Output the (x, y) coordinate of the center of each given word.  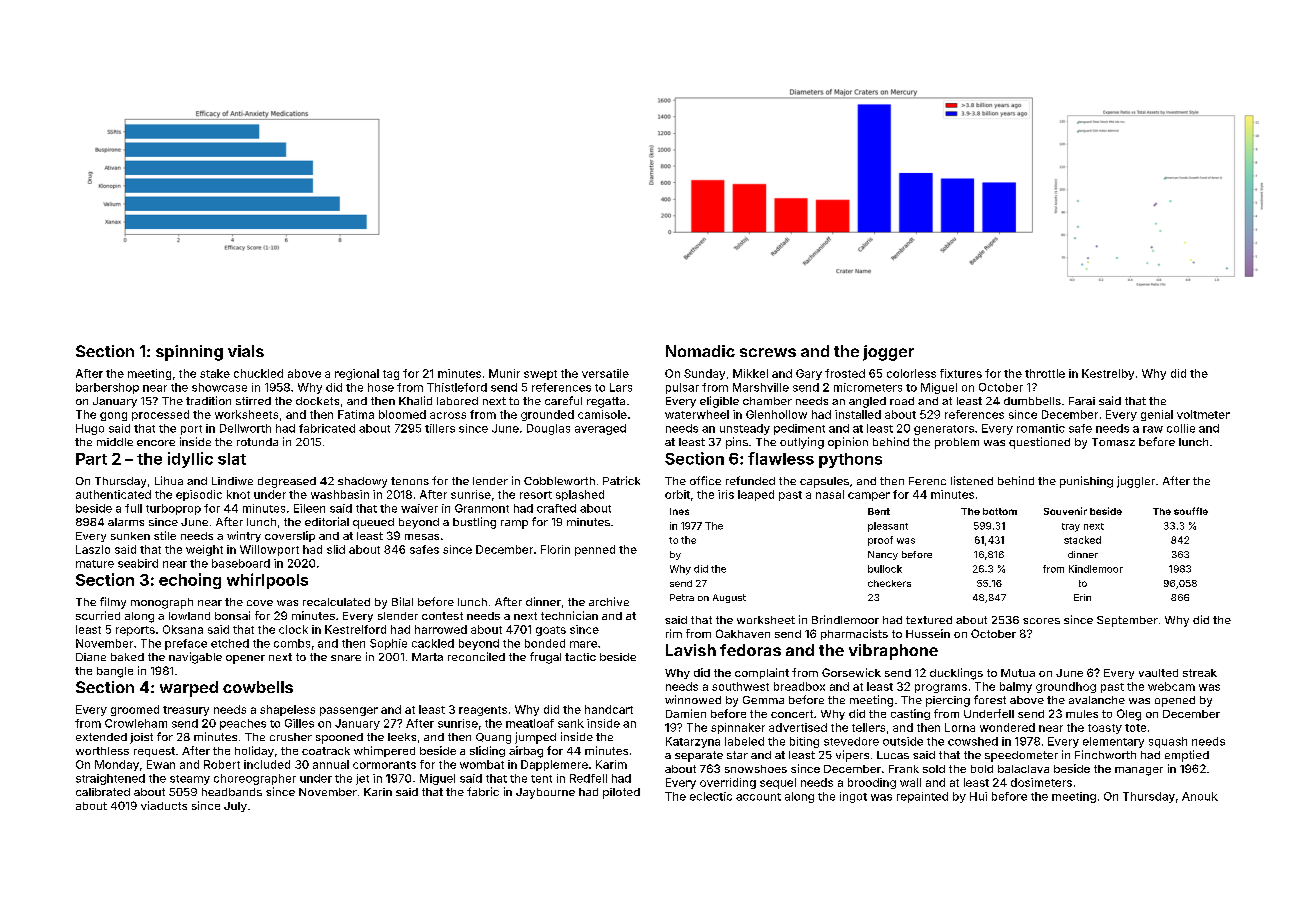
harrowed (441, 629)
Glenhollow (776, 414)
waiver (419, 508)
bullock (885, 569)
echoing (190, 581)
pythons (850, 460)
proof (880, 541)
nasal (830, 494)
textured (929, 620)
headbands (232, 792)
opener (245, 659)
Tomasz (1113, 442)
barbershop (107, 388)
